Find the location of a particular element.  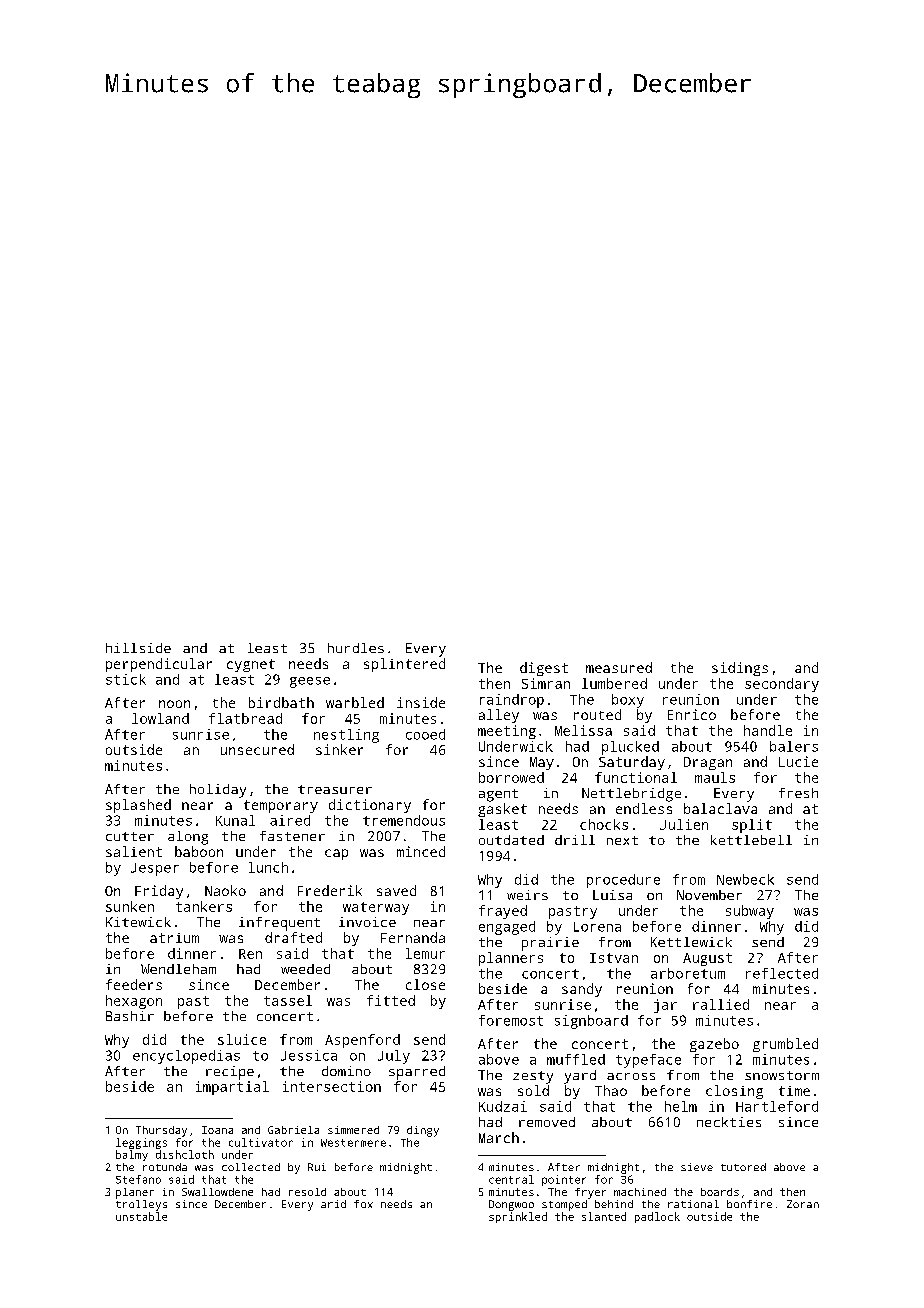

plucked is located at coordinates (630, 748).
